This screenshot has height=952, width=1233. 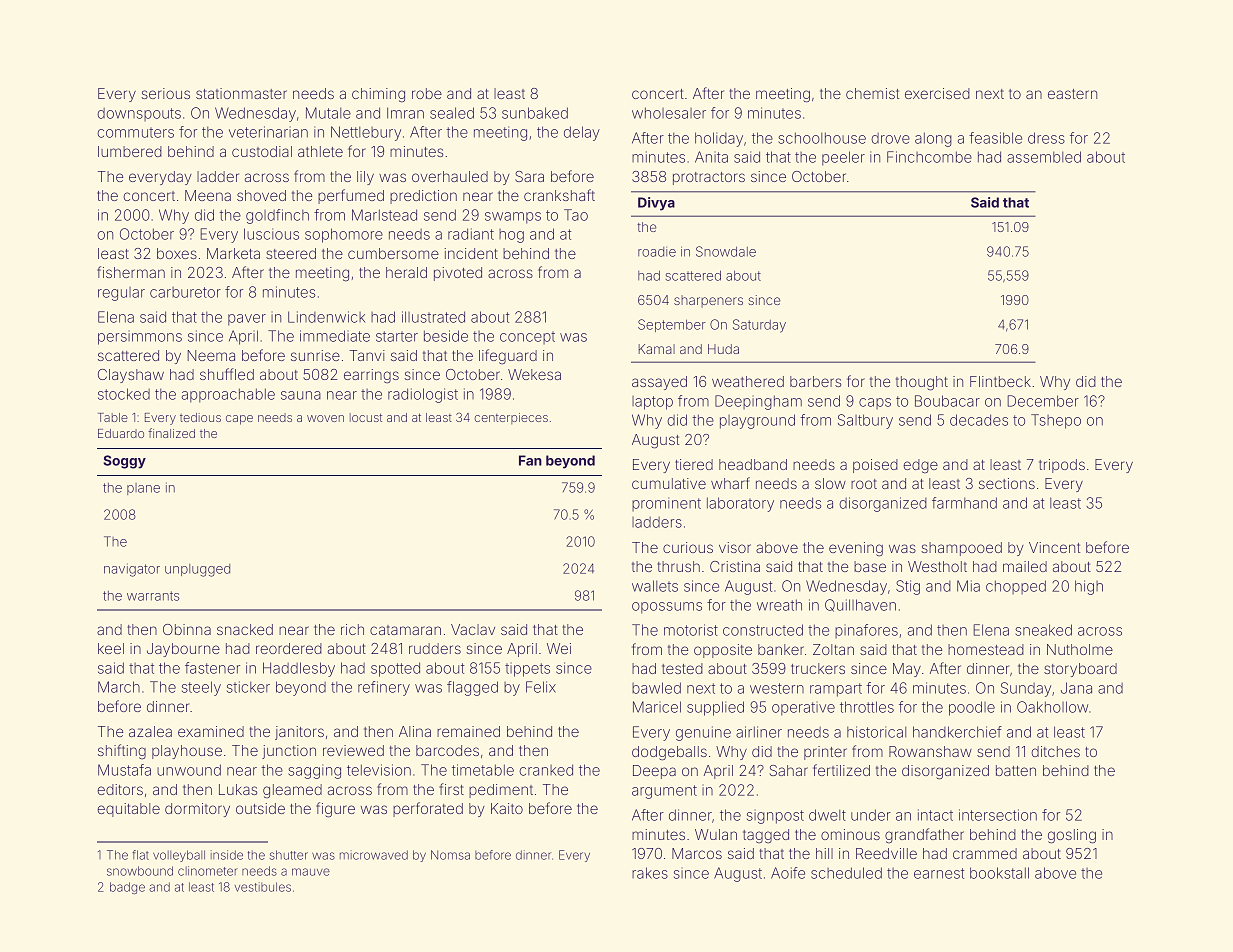 I want to click on woven, so click(x=325, y=418).
